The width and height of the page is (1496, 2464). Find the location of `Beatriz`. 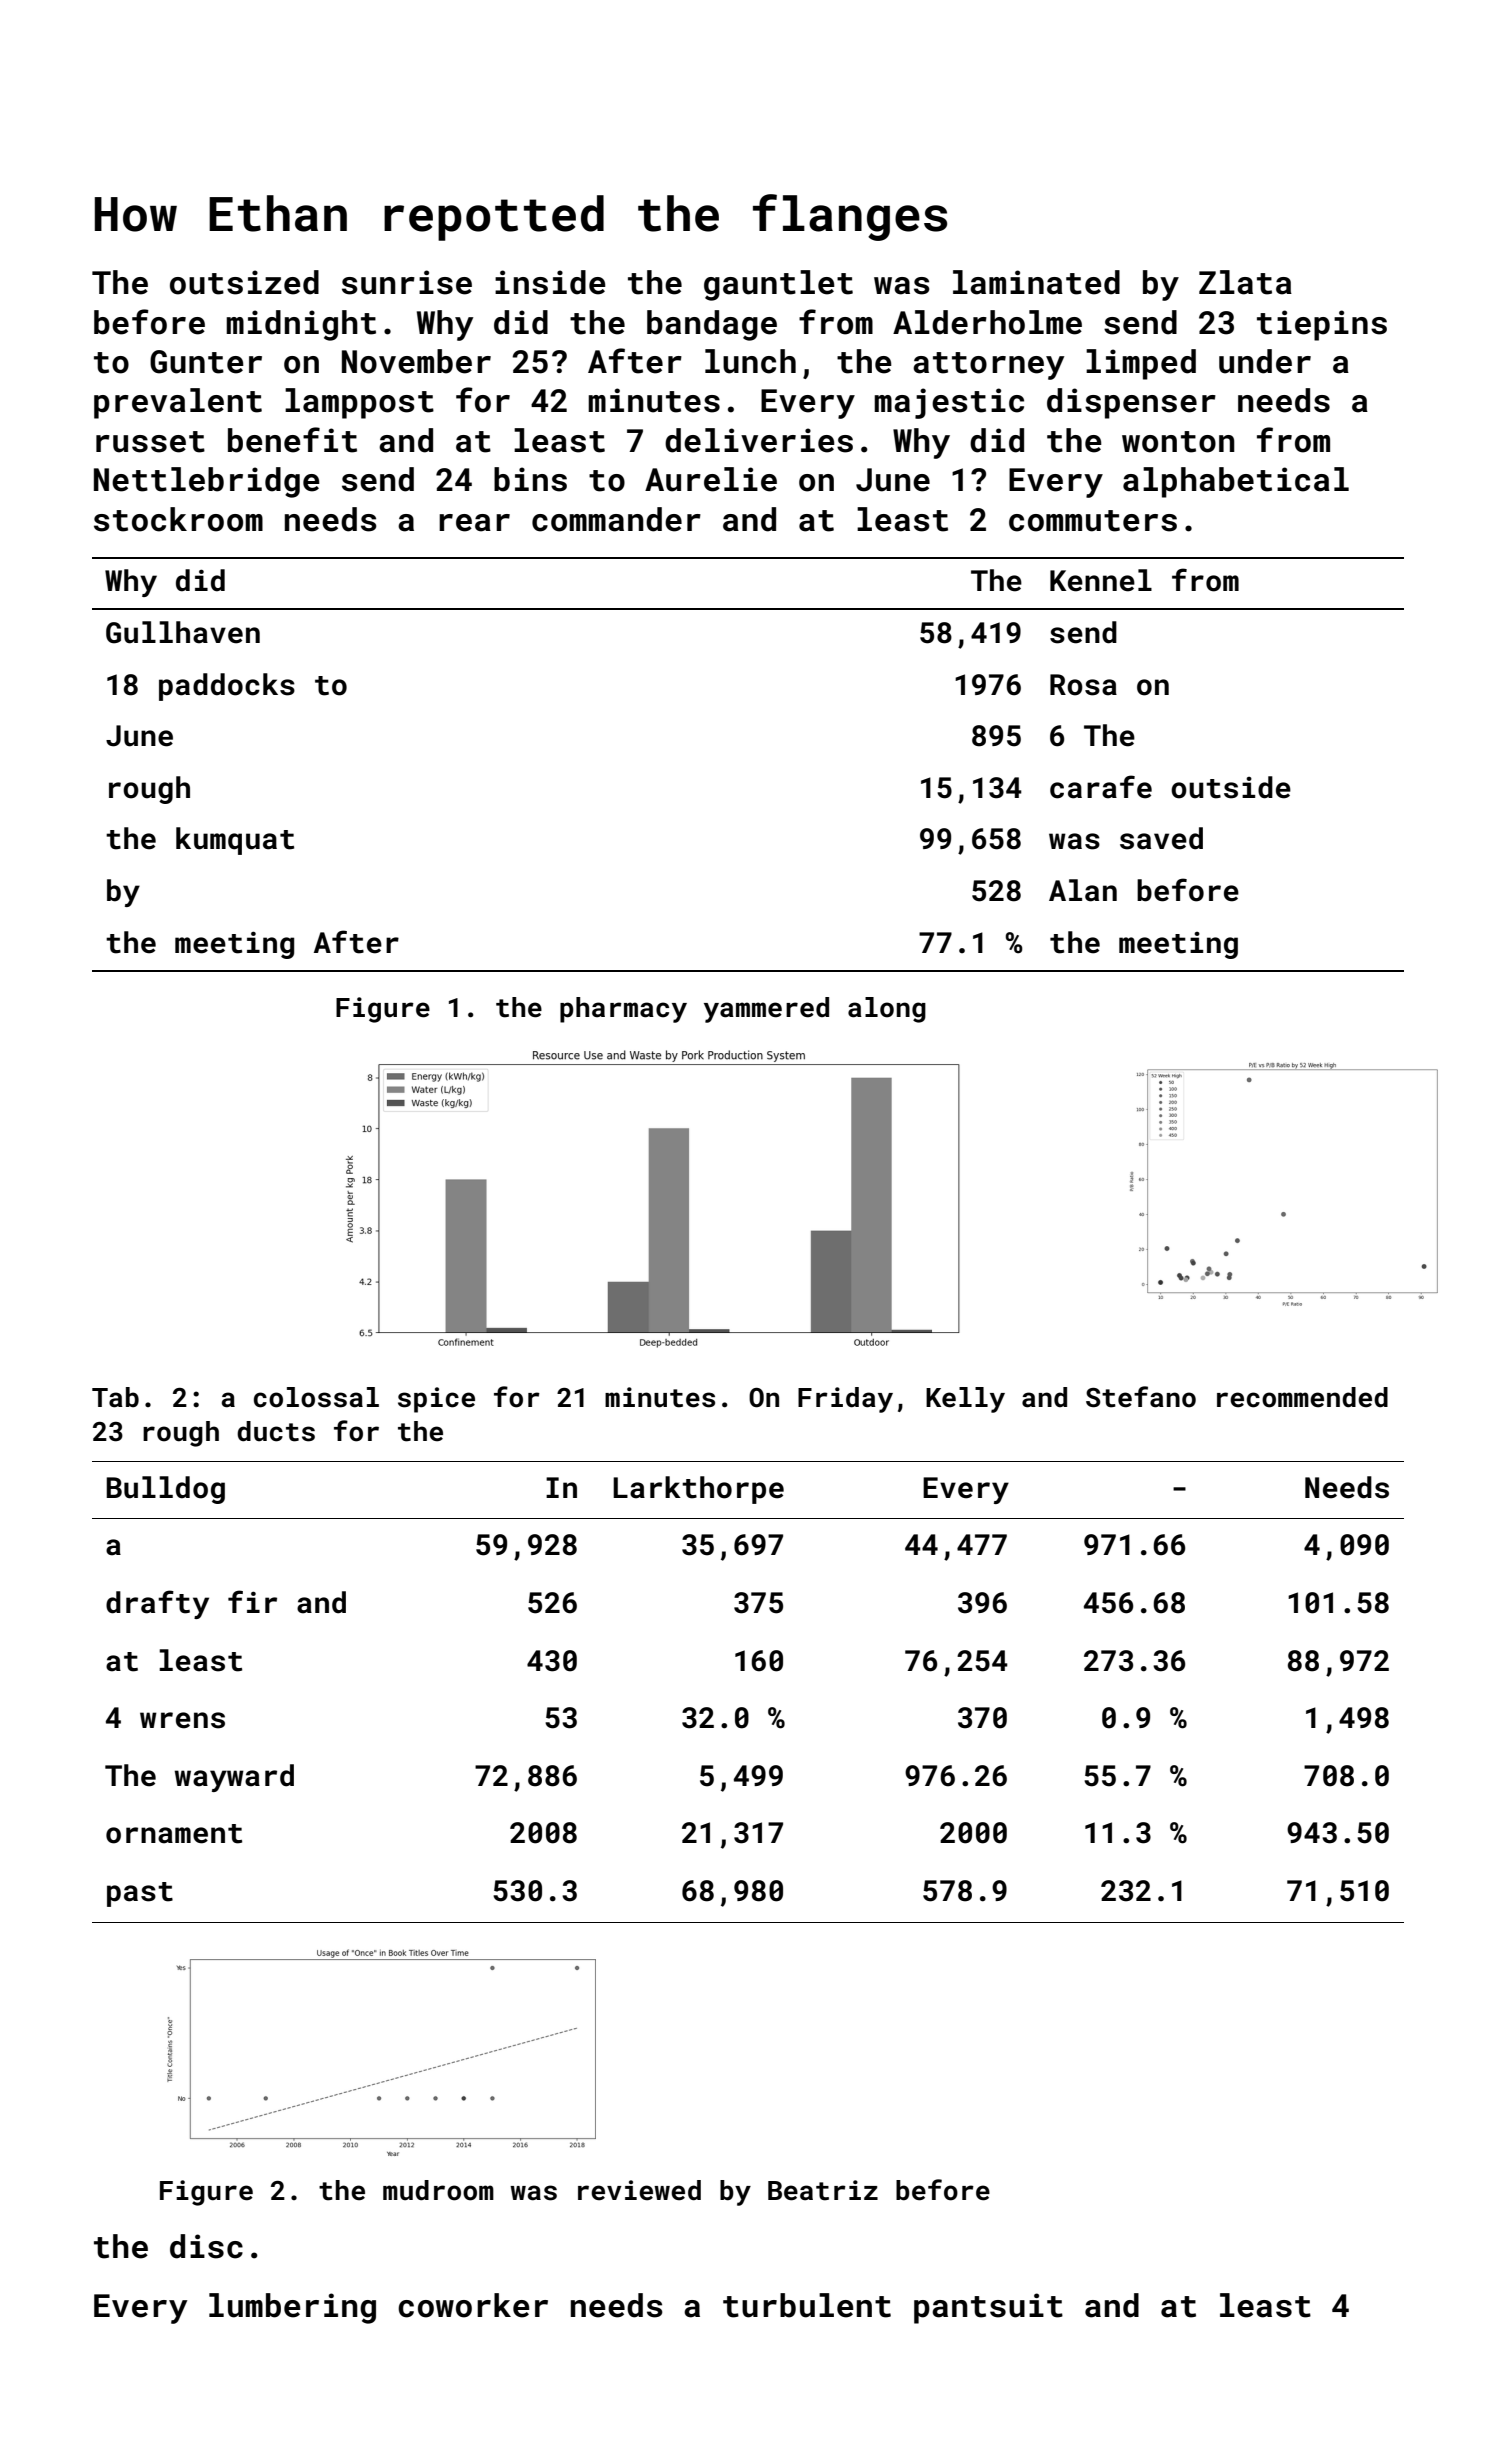

Beatriz is located at coordinates (823, 2190).
